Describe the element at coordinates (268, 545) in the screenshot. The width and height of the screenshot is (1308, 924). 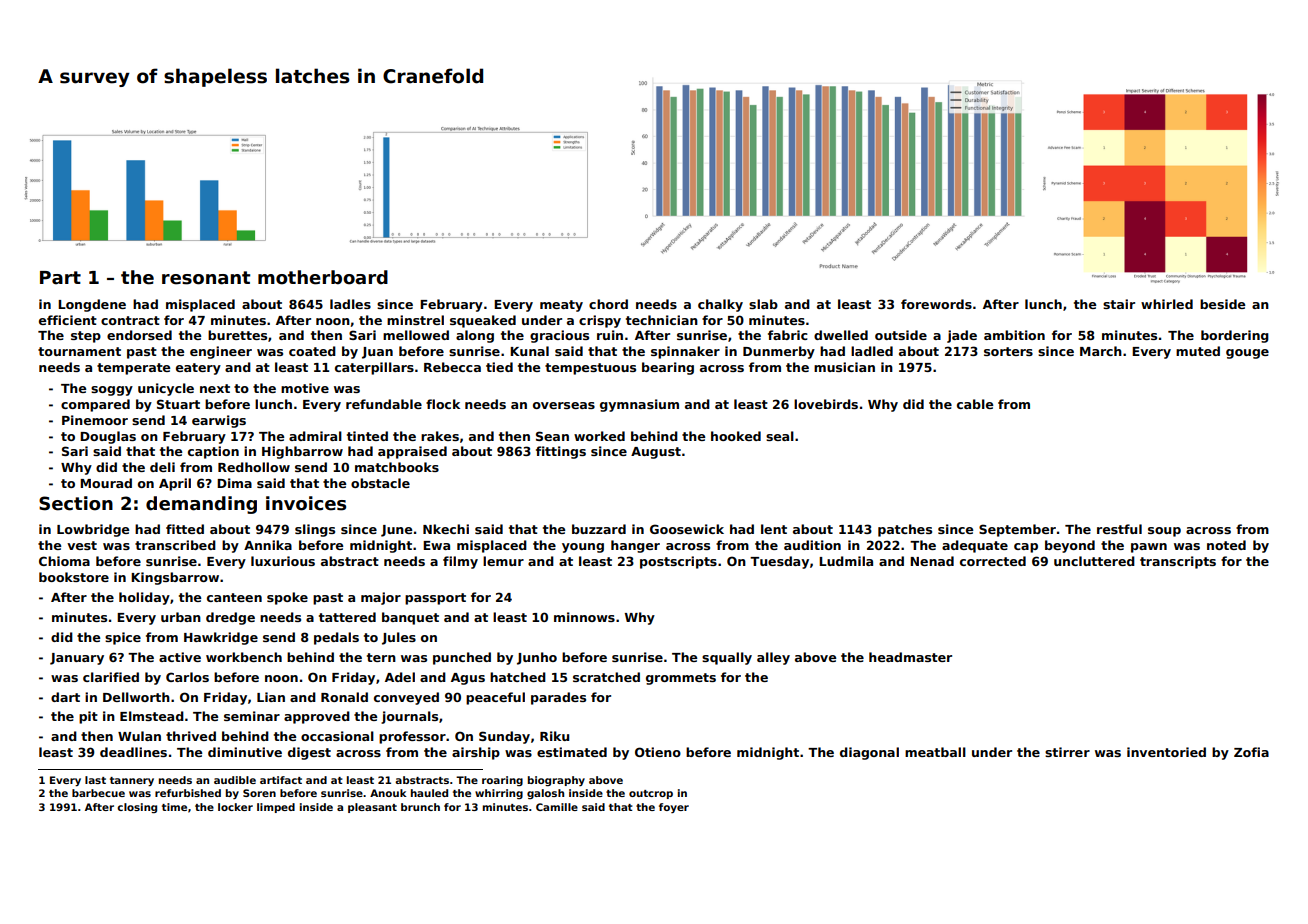
I see `Annika` at that location.
